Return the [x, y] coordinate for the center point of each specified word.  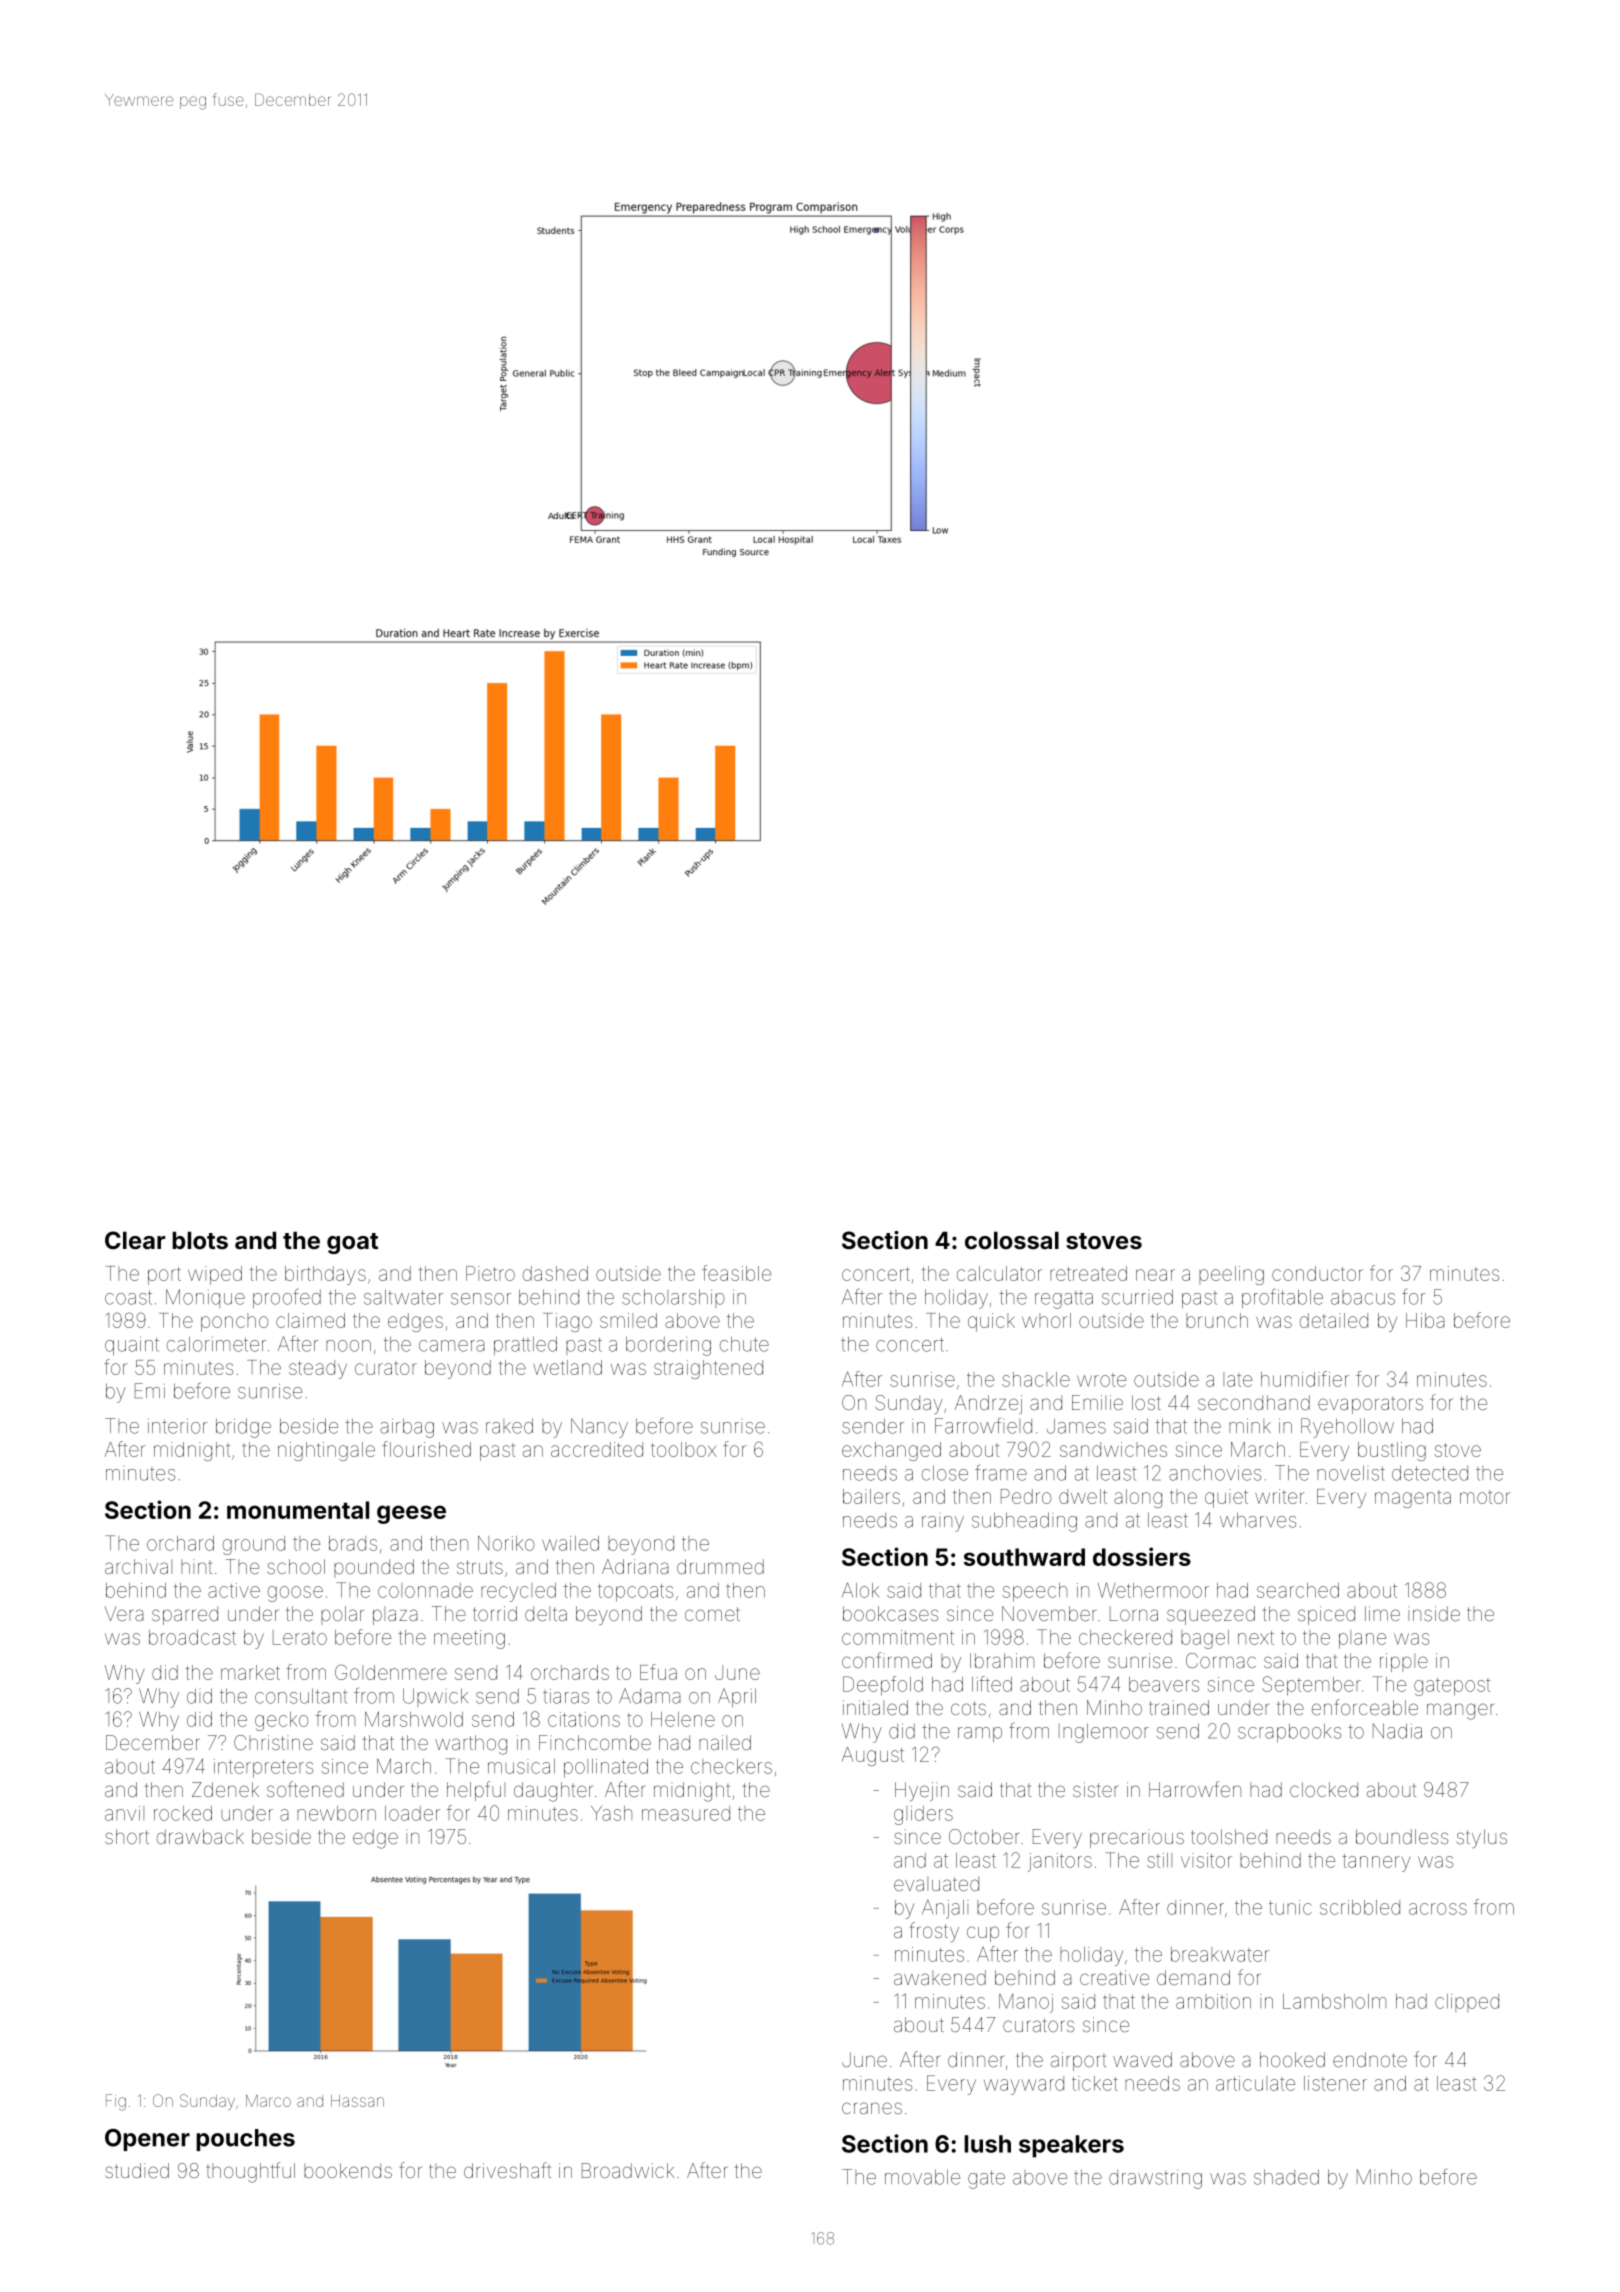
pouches [245, 2140]
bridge [243, 1428]
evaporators [1370, 1405]
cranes [872, 2108]
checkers [731, 1766]
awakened [940, 1977]
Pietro [490, 1273]
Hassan [357, 2101]
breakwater [1220, 1954]
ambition [1213, 2001]
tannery [1376, 1863]
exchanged [891, 1451]
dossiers [1142, 1556]
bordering [668, 1346]
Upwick [435, 1697]
